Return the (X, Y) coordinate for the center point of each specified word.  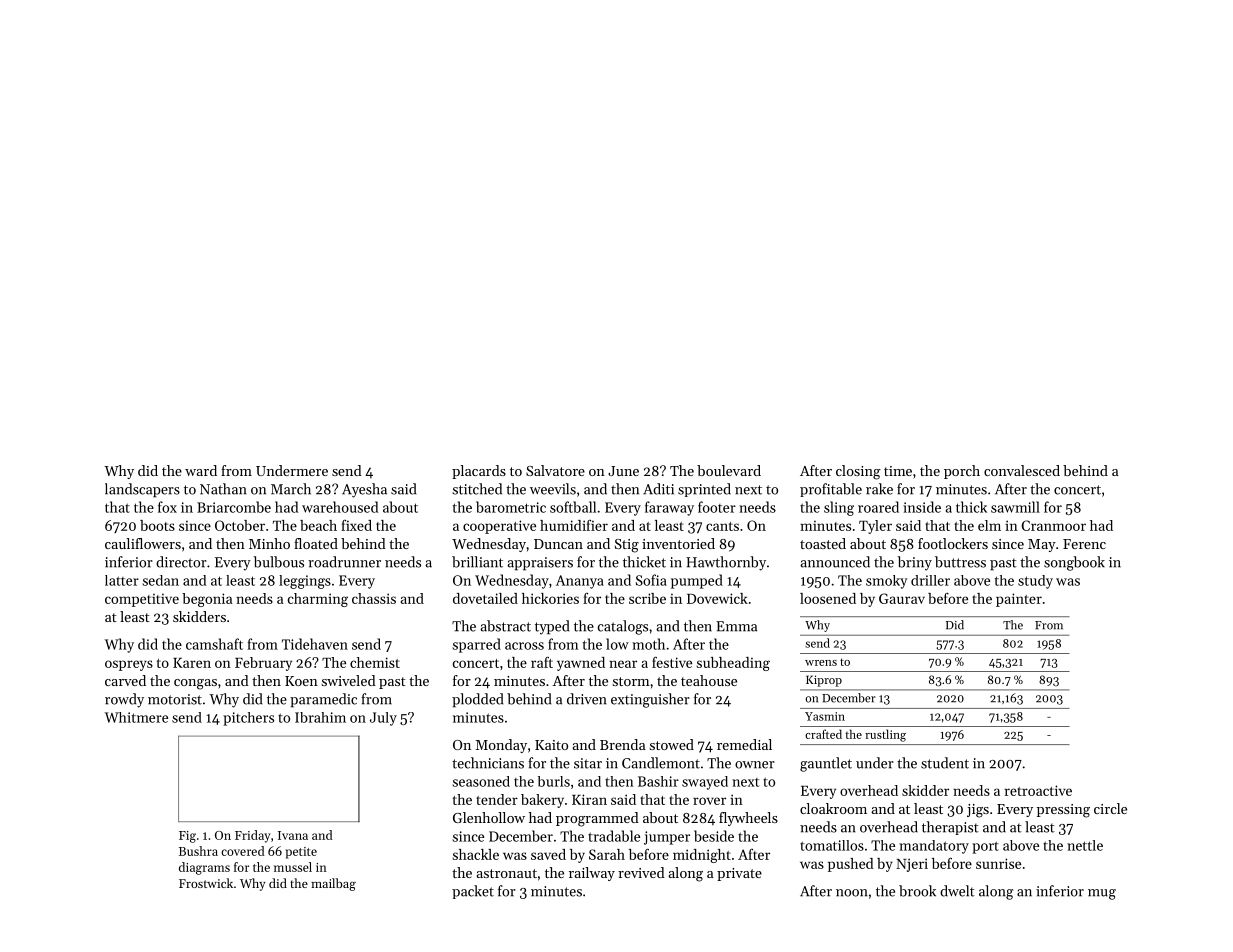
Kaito (551, 745)
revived (641, 872)
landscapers (142, 490)
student (945, 763)
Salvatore (555, 470)
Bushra (198, 851)
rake (879, 489)
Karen (192, 663)
